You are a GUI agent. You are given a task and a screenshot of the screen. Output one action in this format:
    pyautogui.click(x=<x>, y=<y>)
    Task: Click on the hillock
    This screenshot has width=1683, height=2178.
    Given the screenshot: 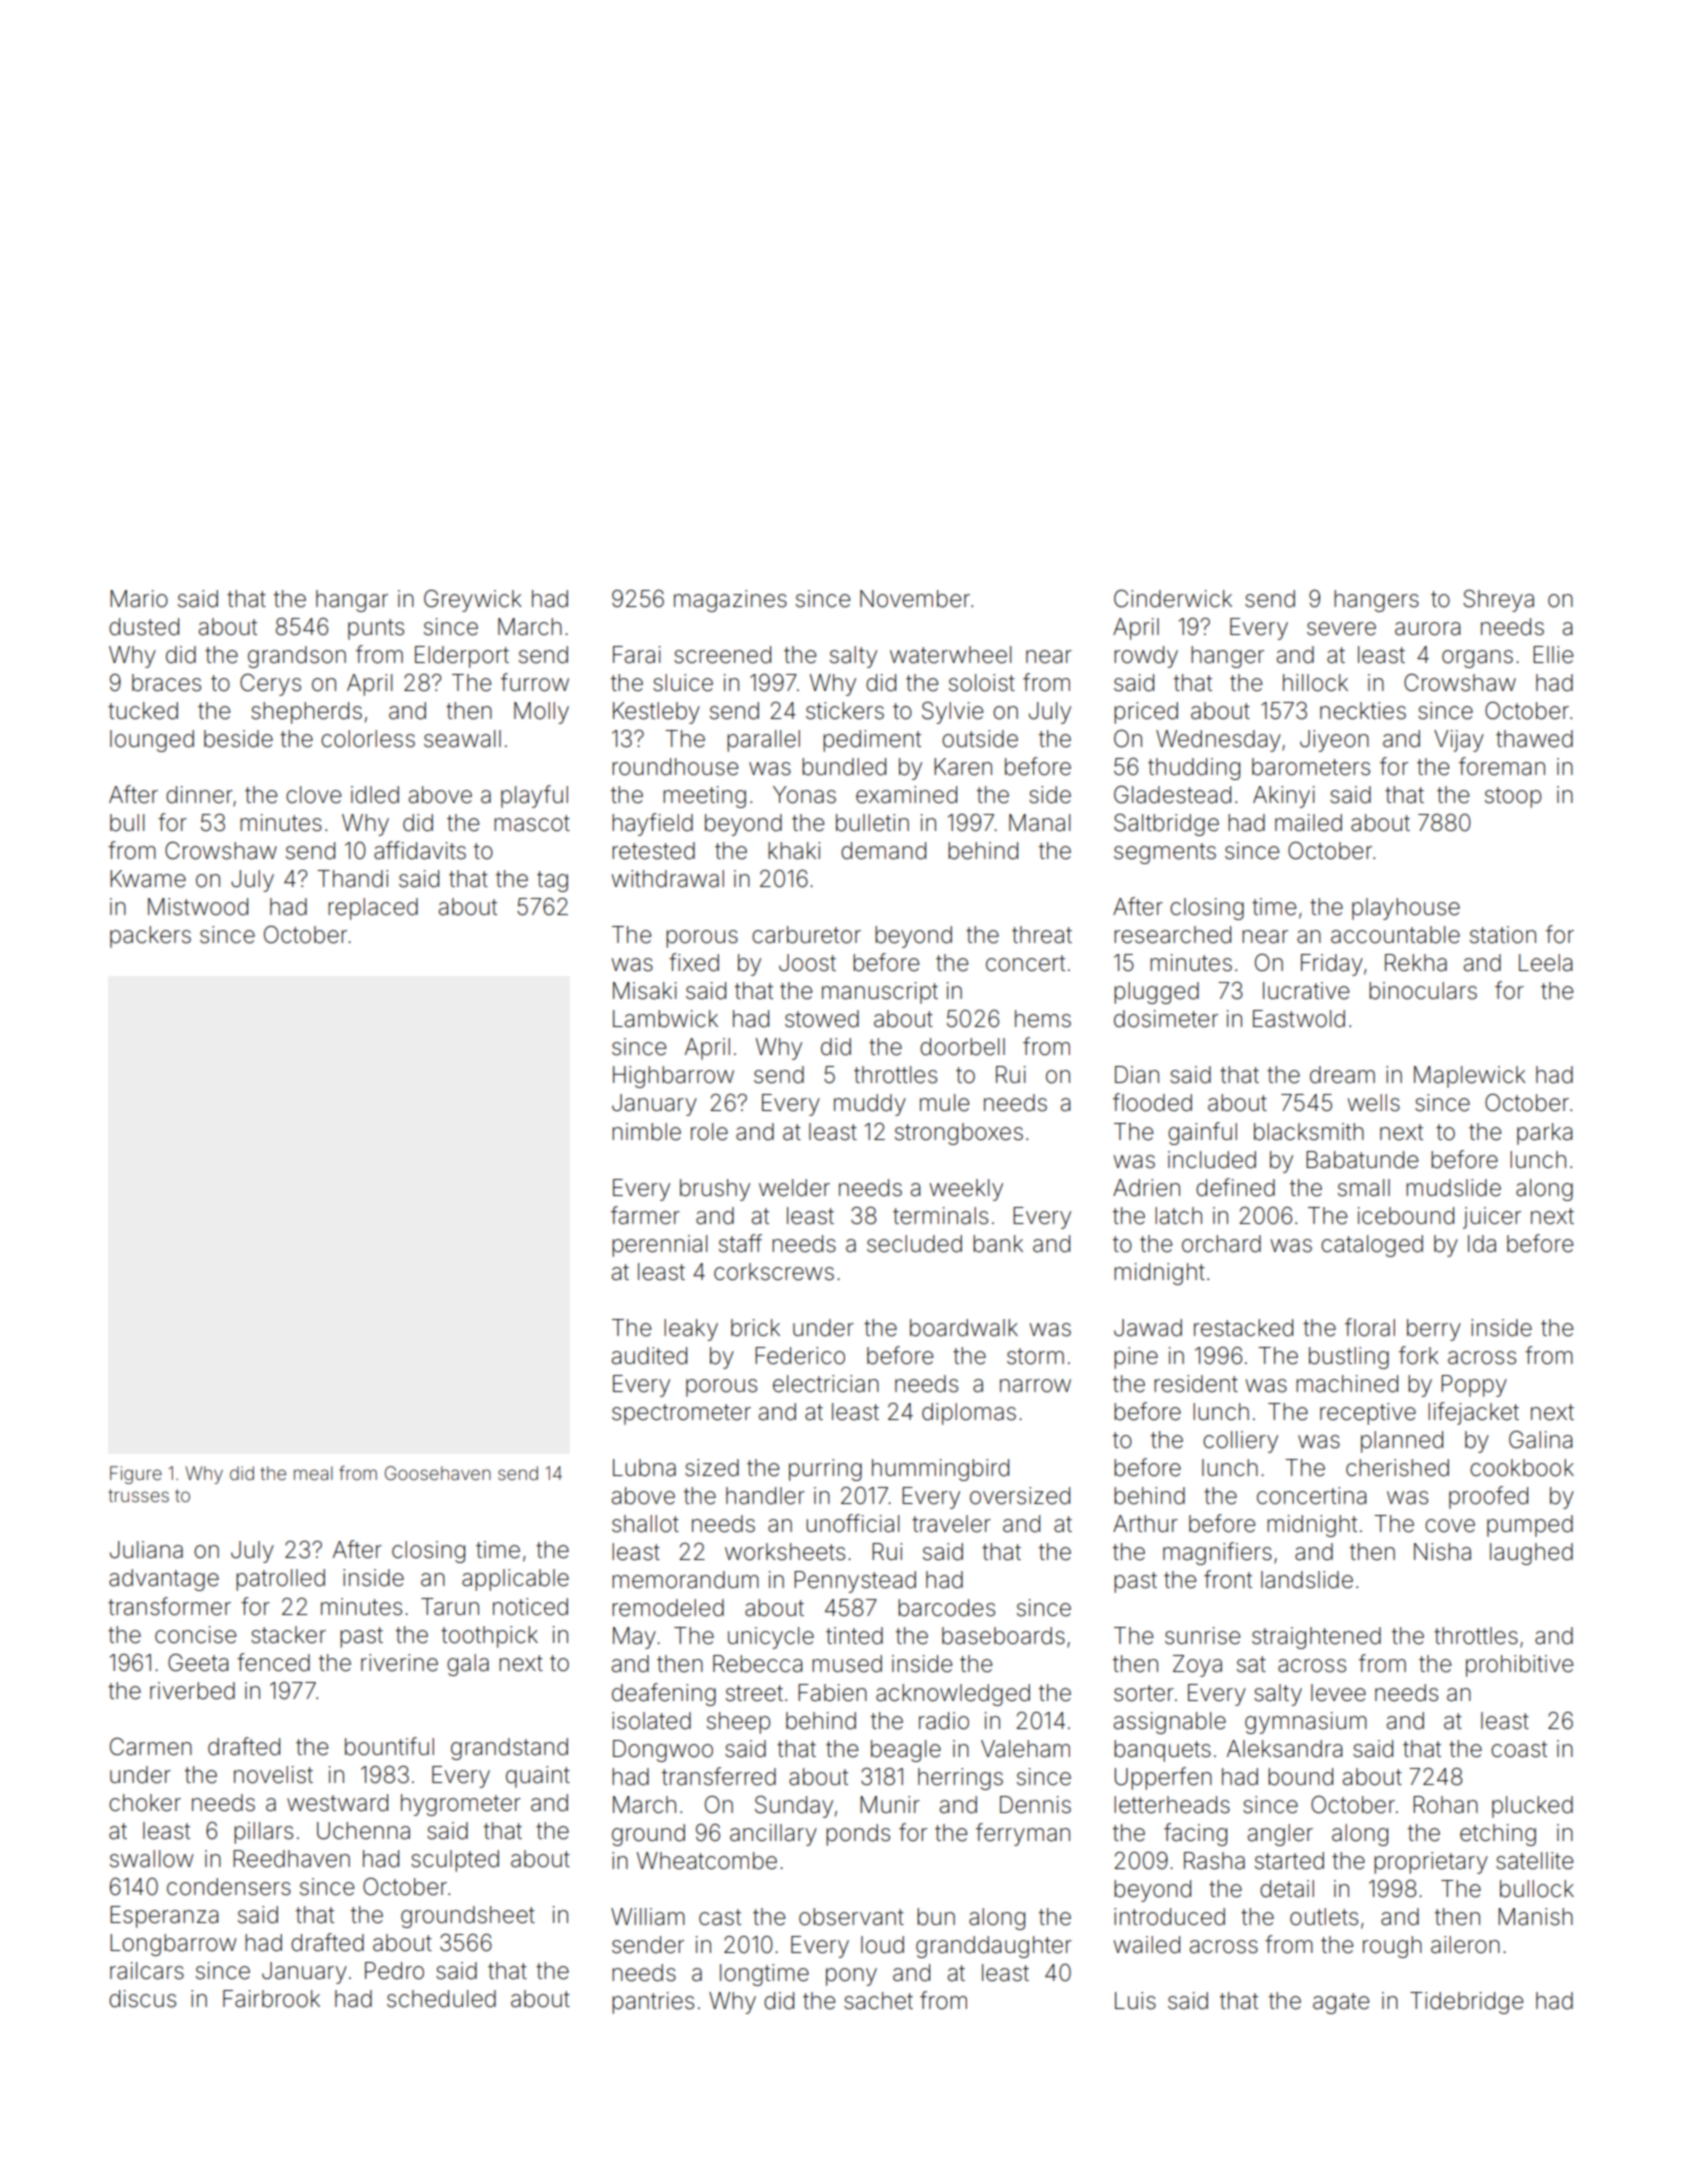 What is the action you would take?
    pyautogui.click(x=1315, y=683)
